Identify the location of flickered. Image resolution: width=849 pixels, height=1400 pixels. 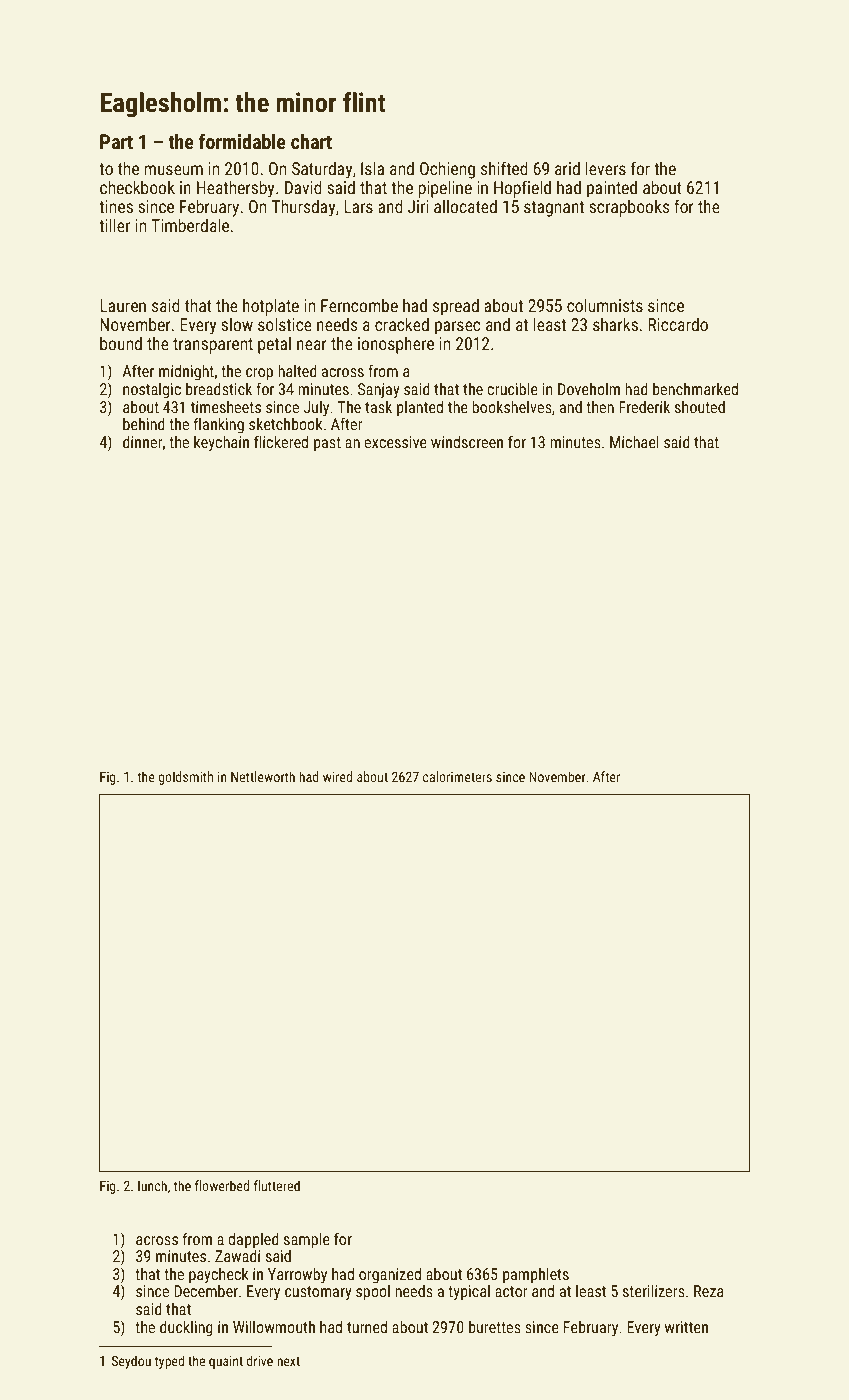
(281, 441).
